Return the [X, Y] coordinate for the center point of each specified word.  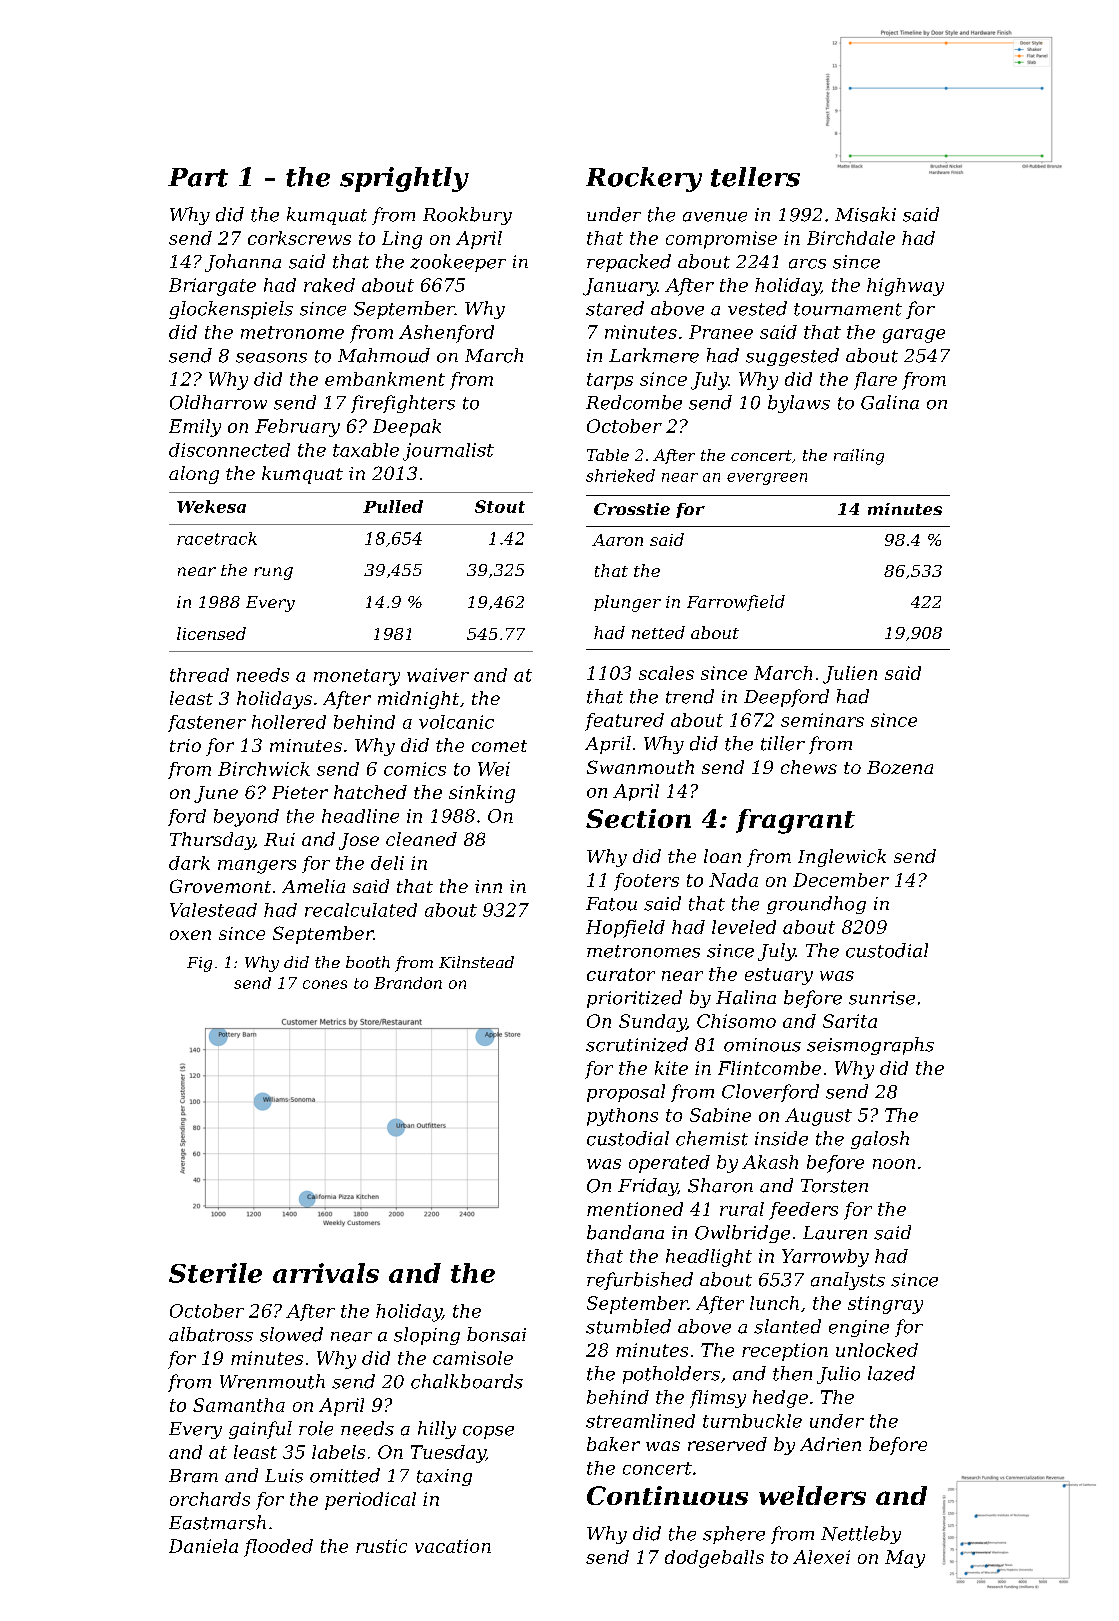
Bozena [900, 767]
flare [875, 381]
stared [615, 308]
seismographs [870, 1046]
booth [368, 962]
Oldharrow [218, 402]
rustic [381, 1546]
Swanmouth [640, 767]
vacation [453, 1546]
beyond [246, 818]
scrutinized [637, 1044]
